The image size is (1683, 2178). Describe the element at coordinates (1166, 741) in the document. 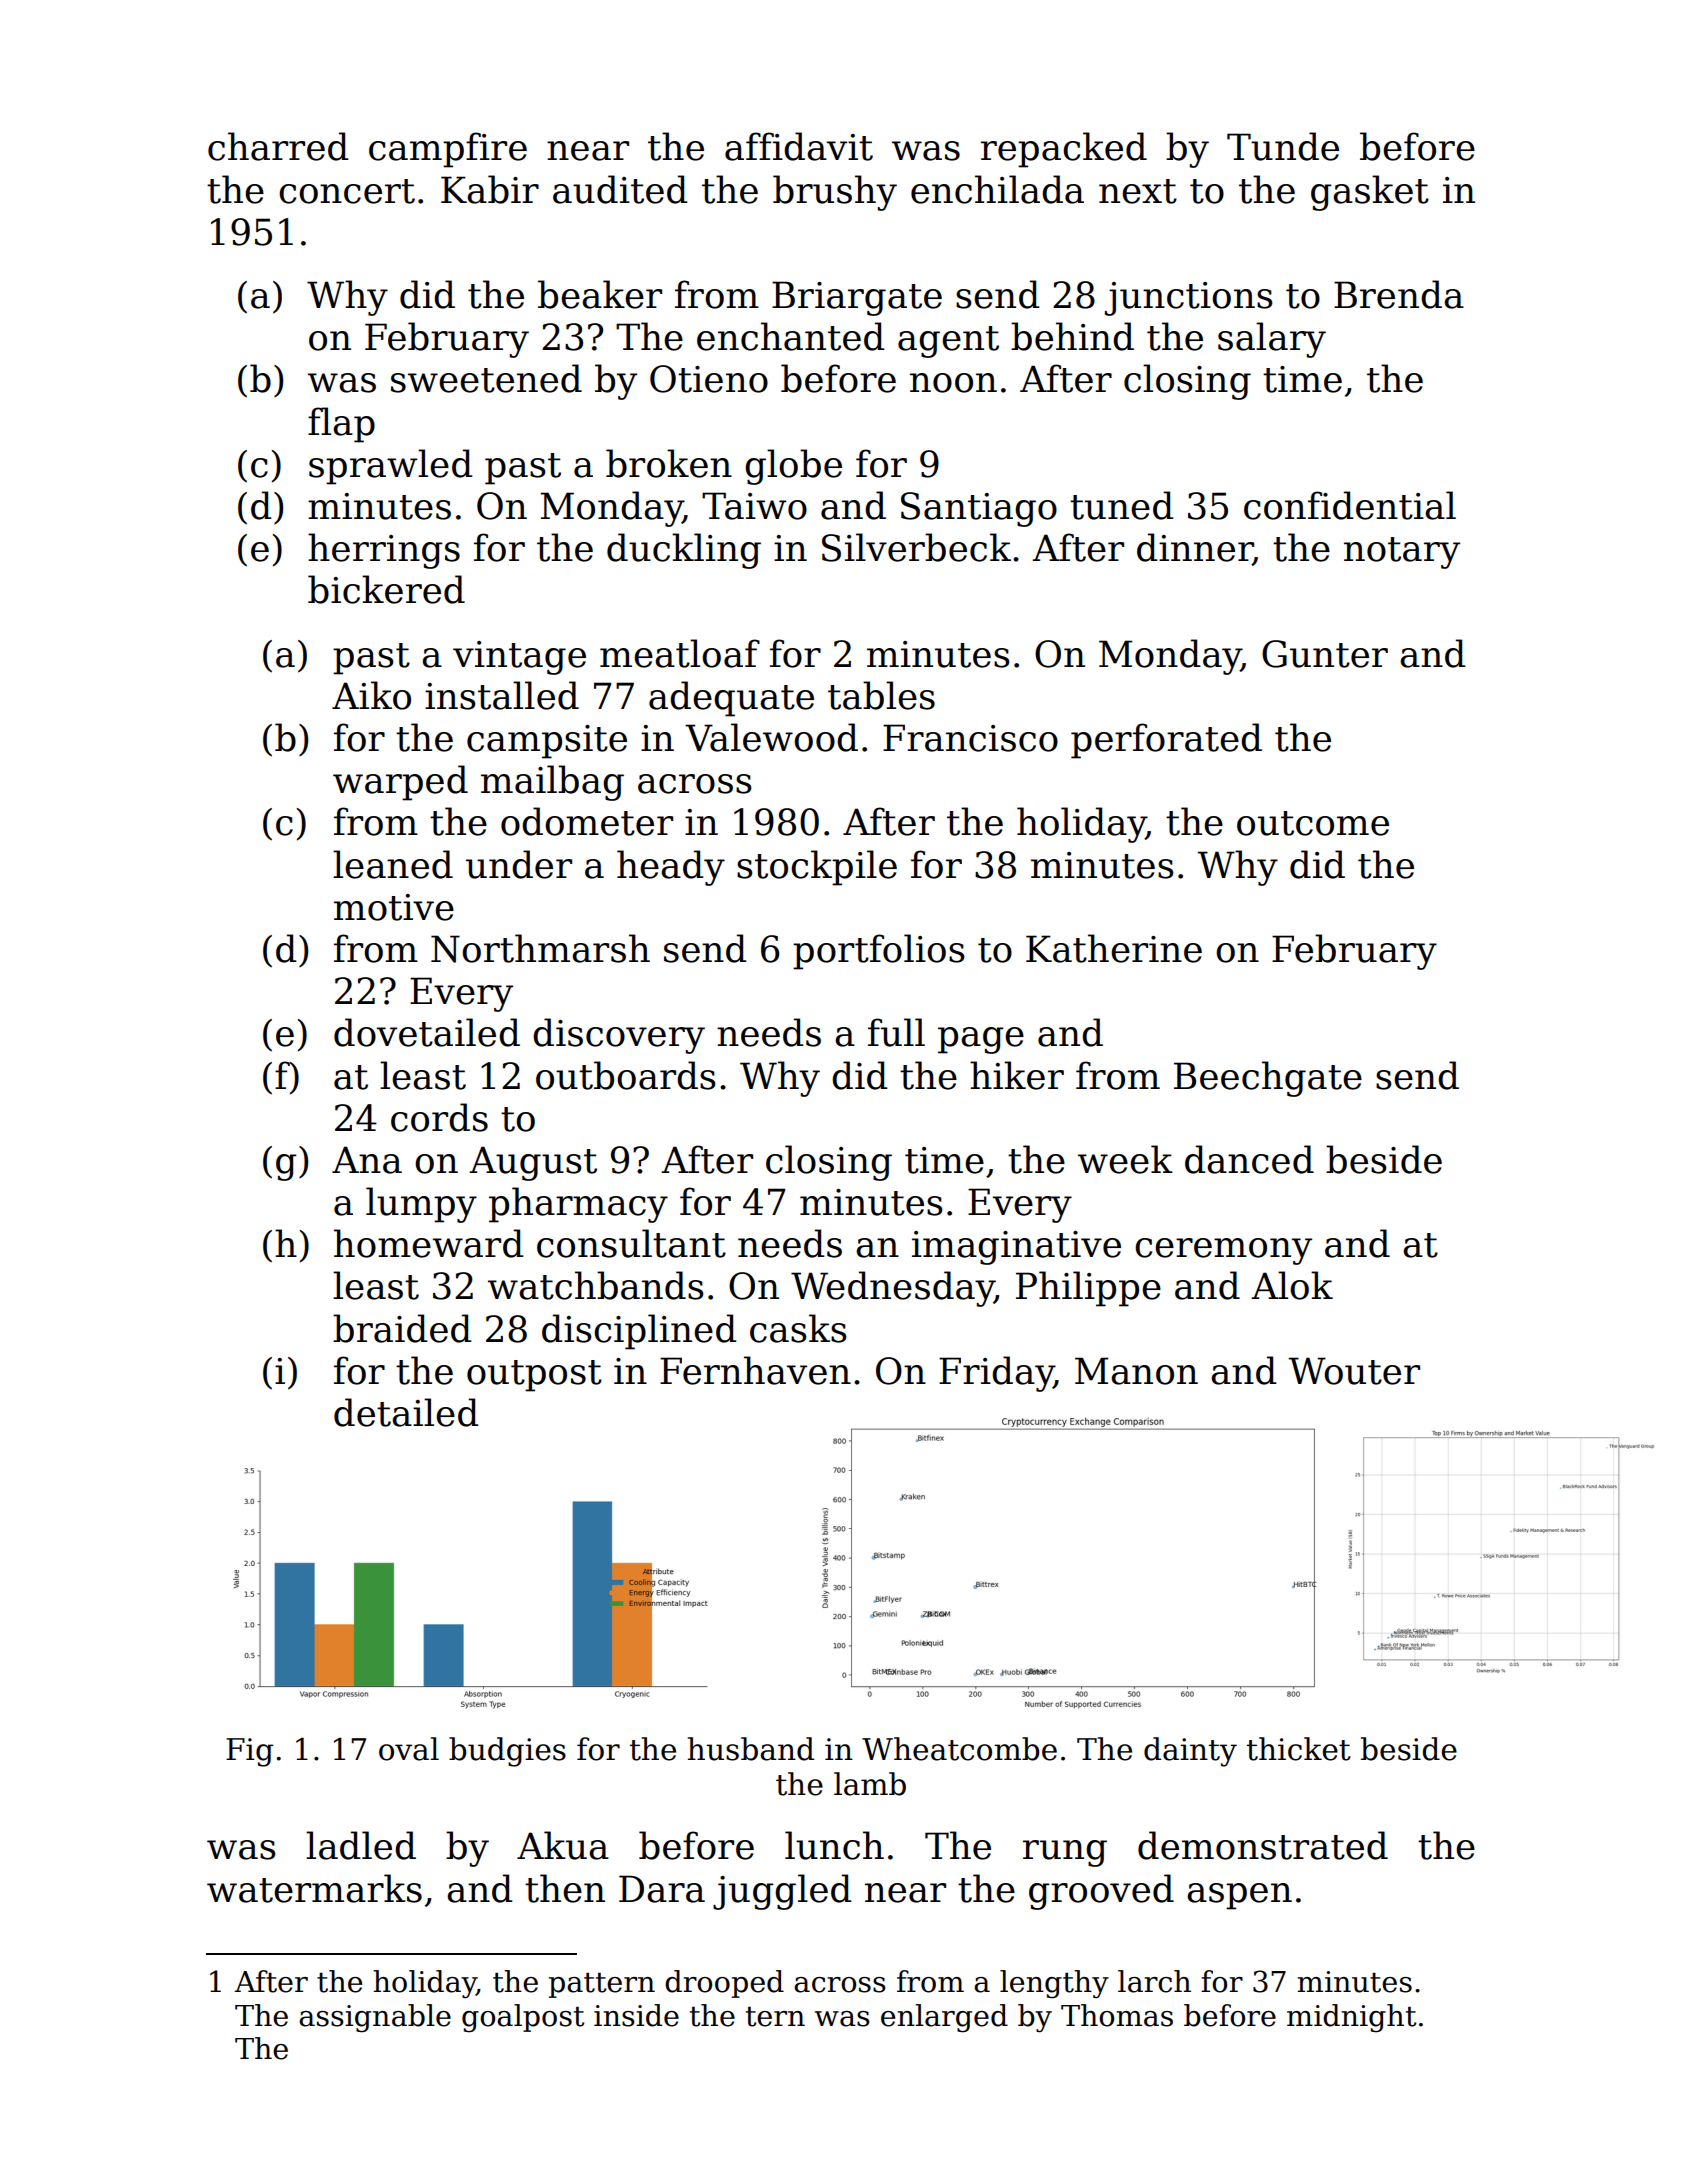

I see `perforated` at that location.
